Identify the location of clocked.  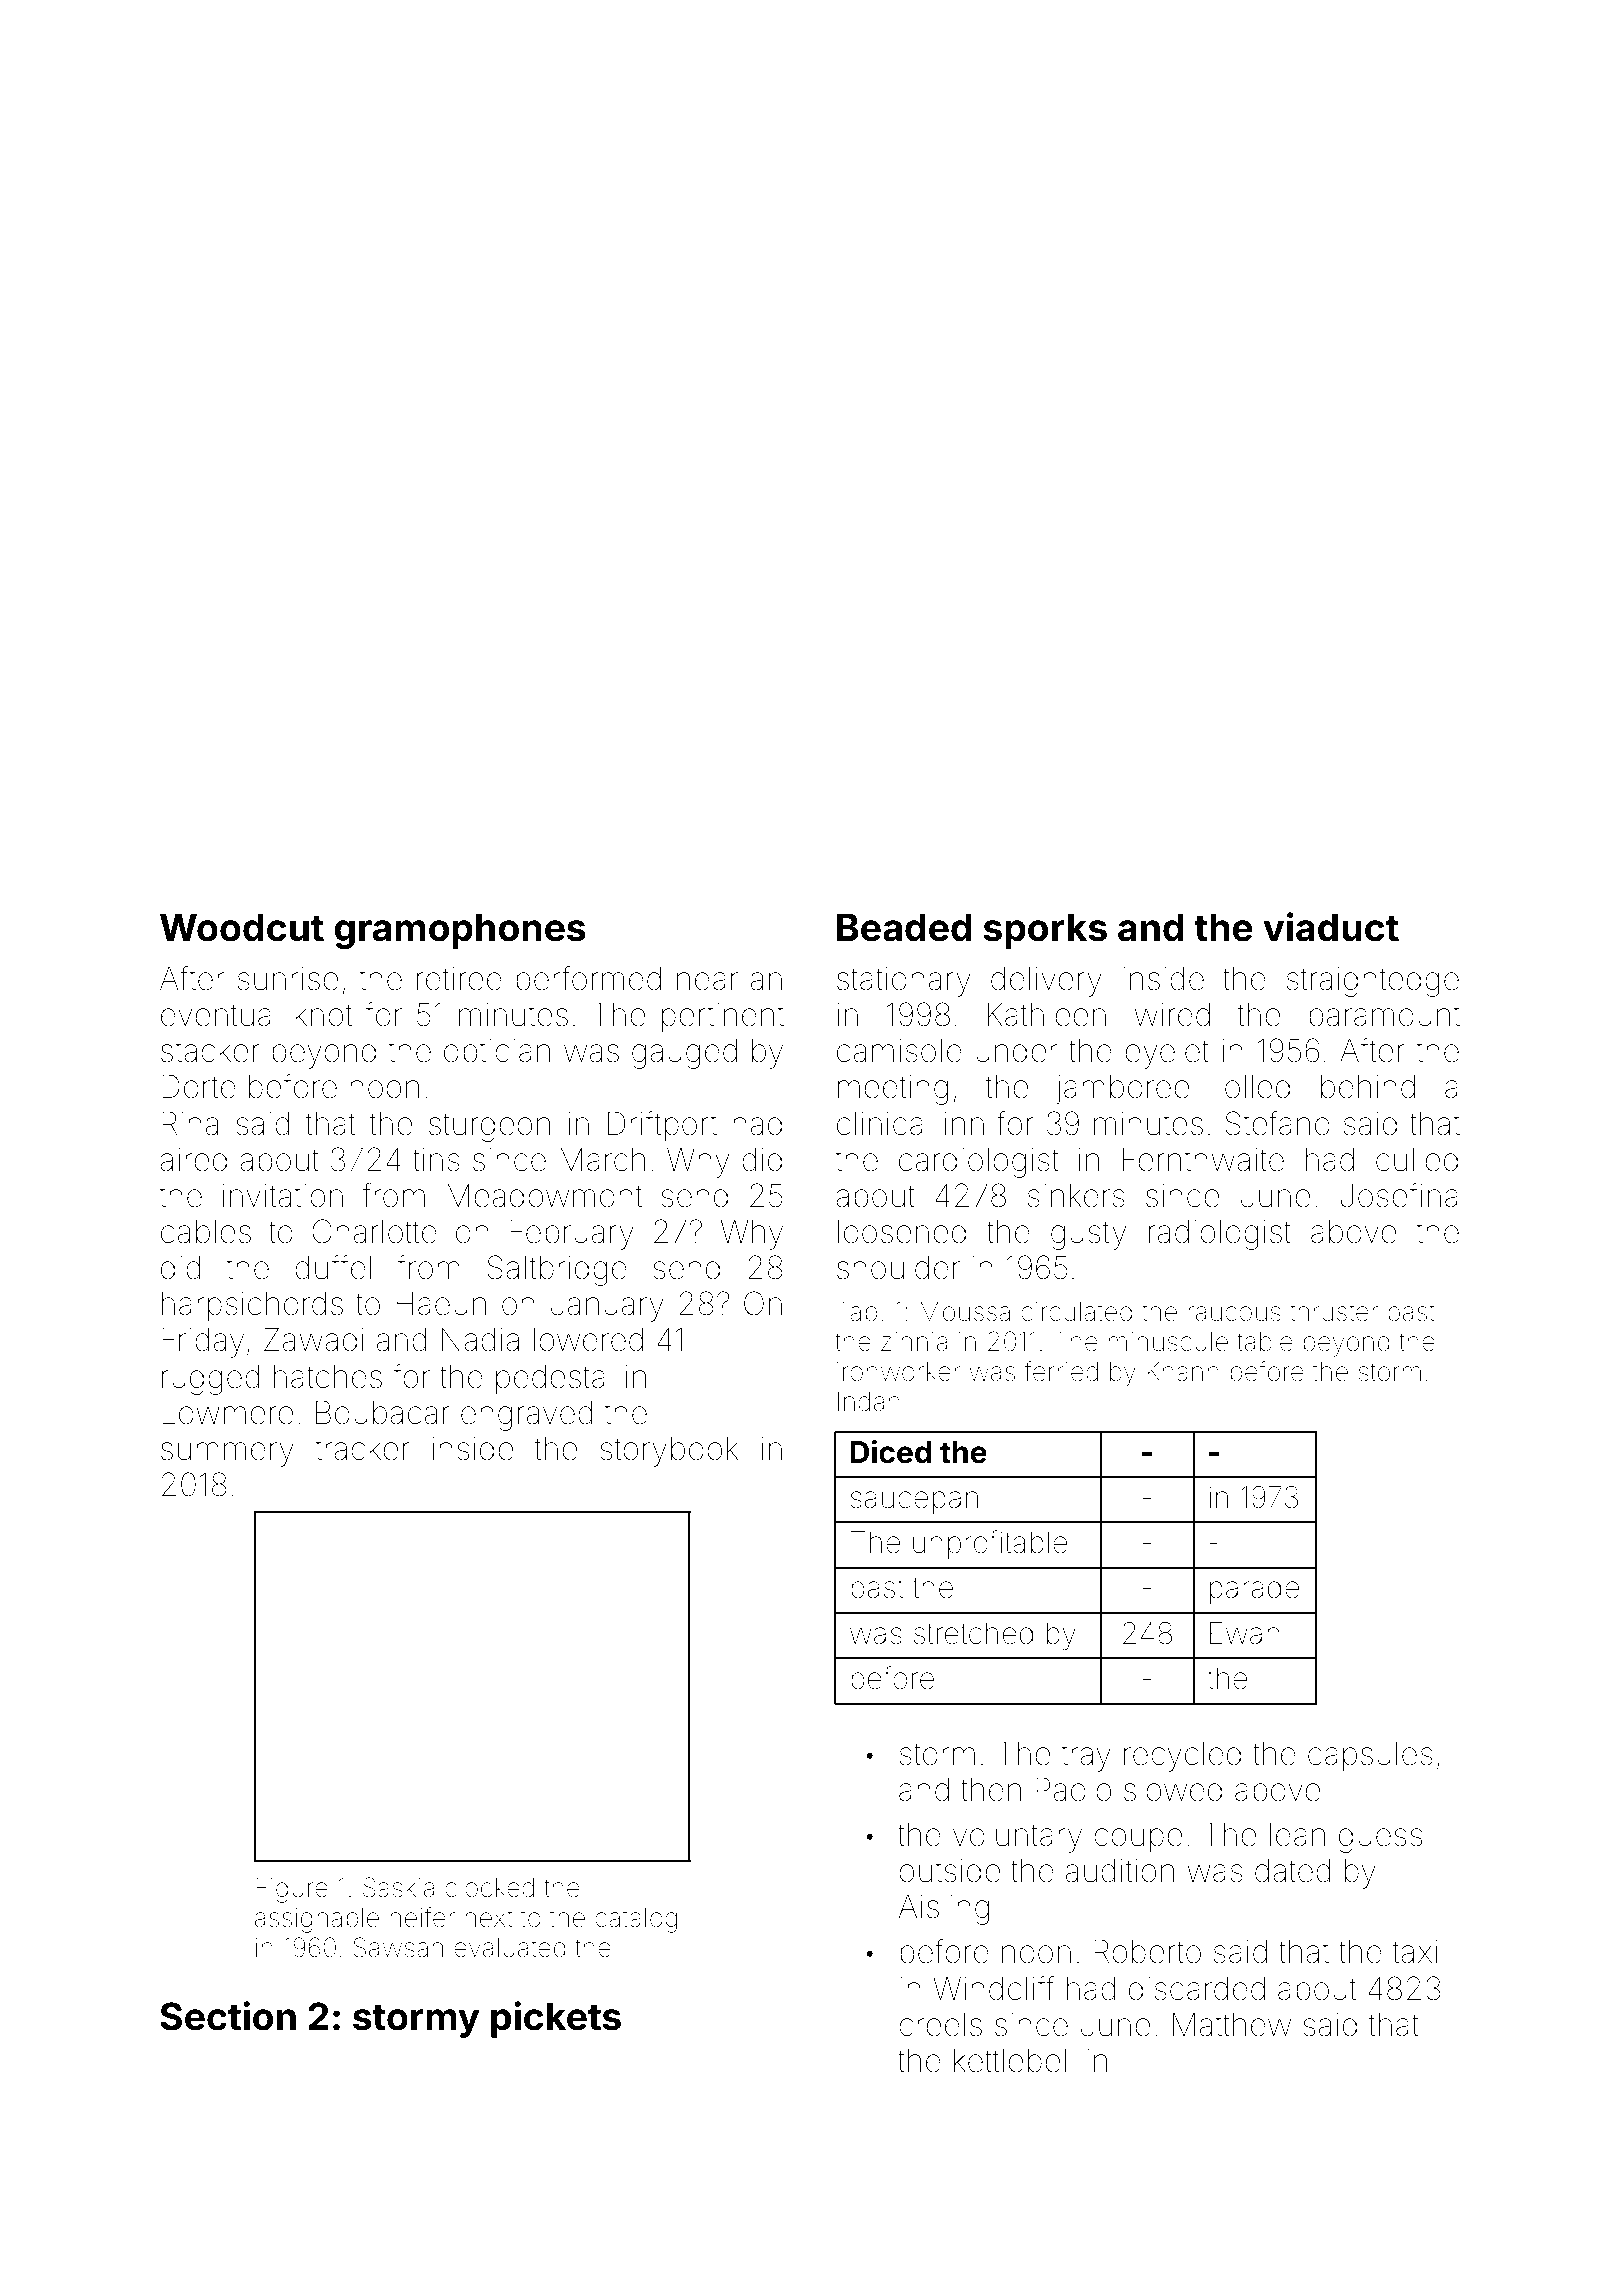
(489, 1888).
